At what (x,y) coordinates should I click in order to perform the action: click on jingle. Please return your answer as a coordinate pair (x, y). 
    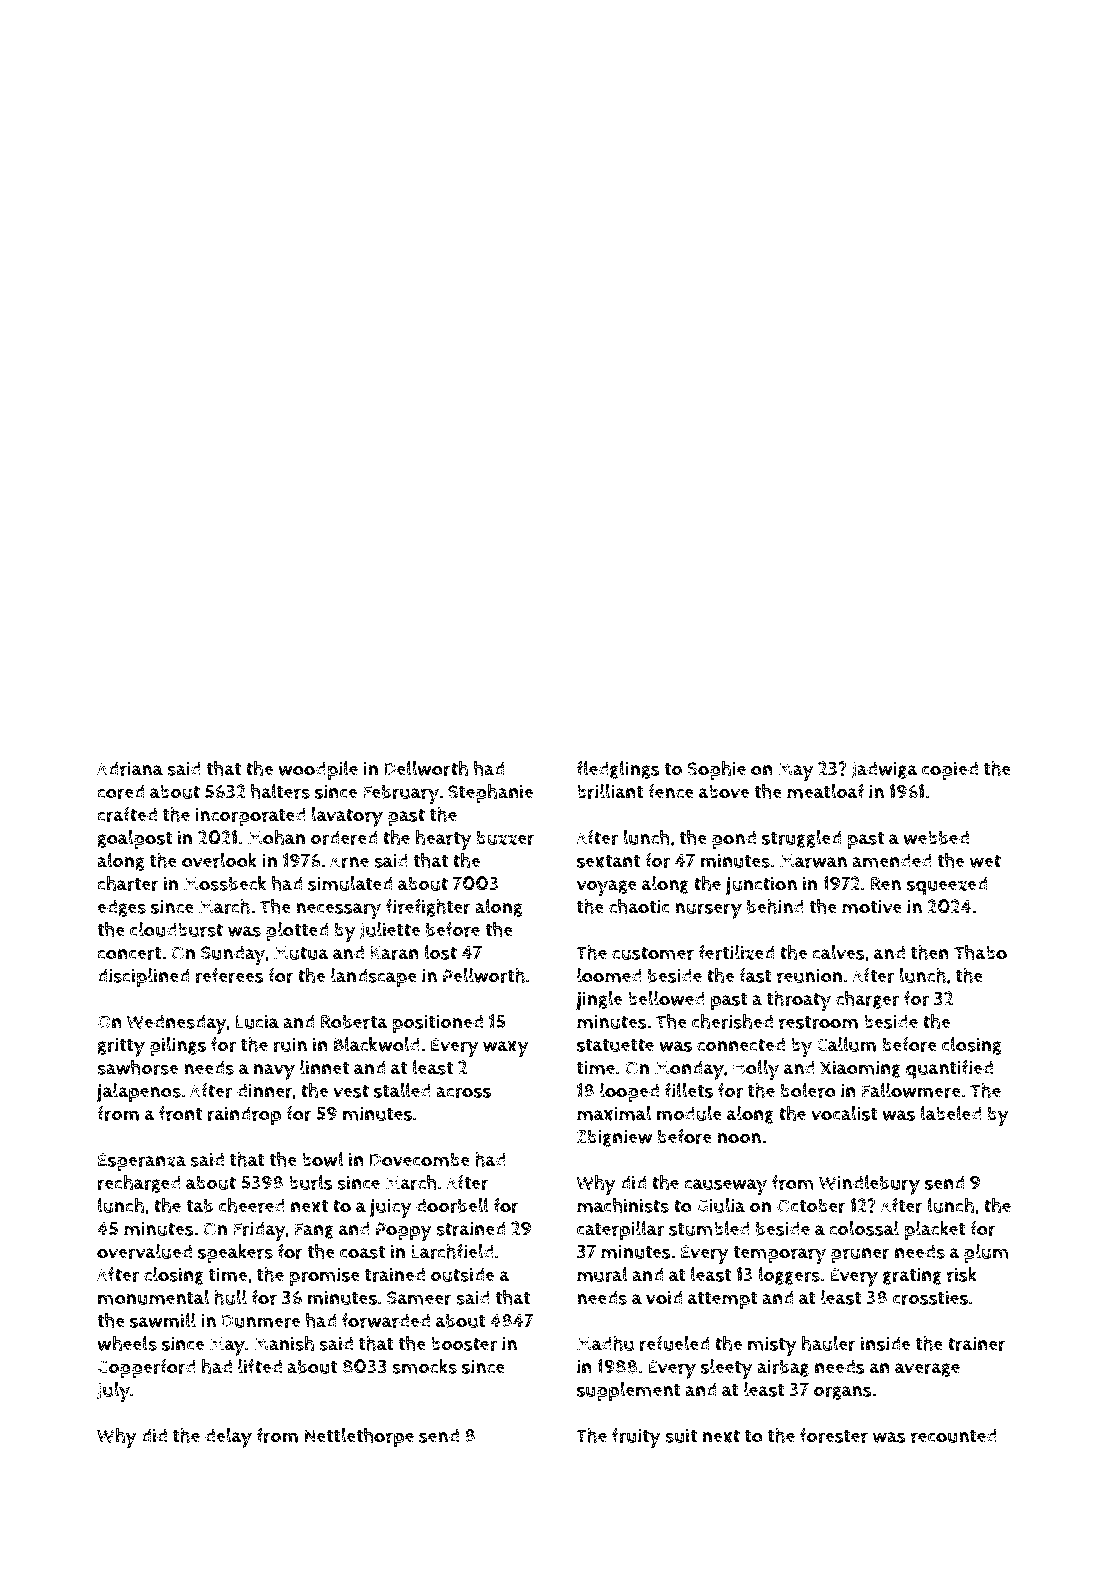
    Looking at the image, I should click on (599, 1001).
